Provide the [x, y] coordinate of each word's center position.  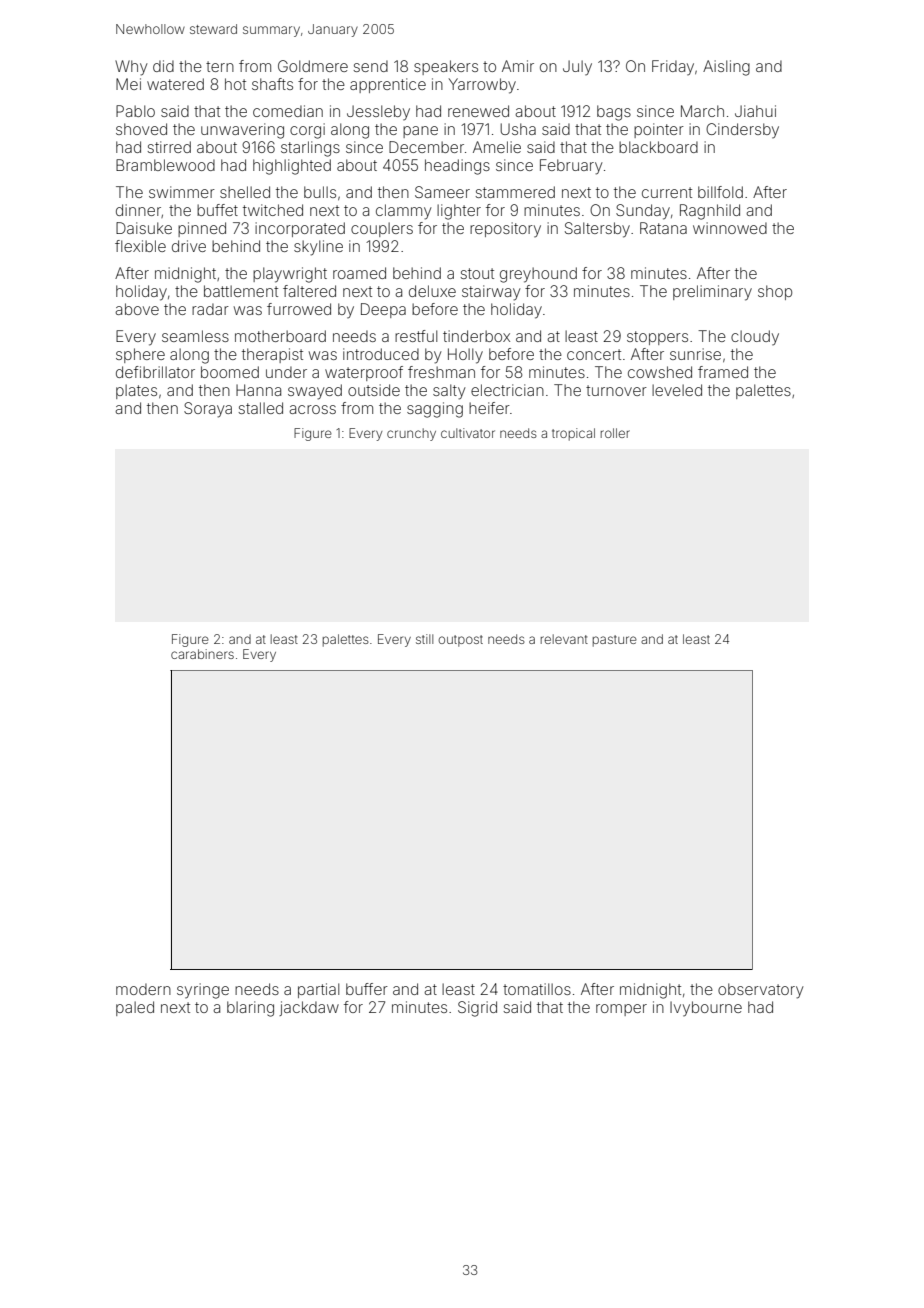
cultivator [468, 433]
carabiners [202, 654]
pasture [615, 641]
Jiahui [755, 111]
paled [135, 1008]
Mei [128, 84]
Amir [518, 66]
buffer [367, 989]
